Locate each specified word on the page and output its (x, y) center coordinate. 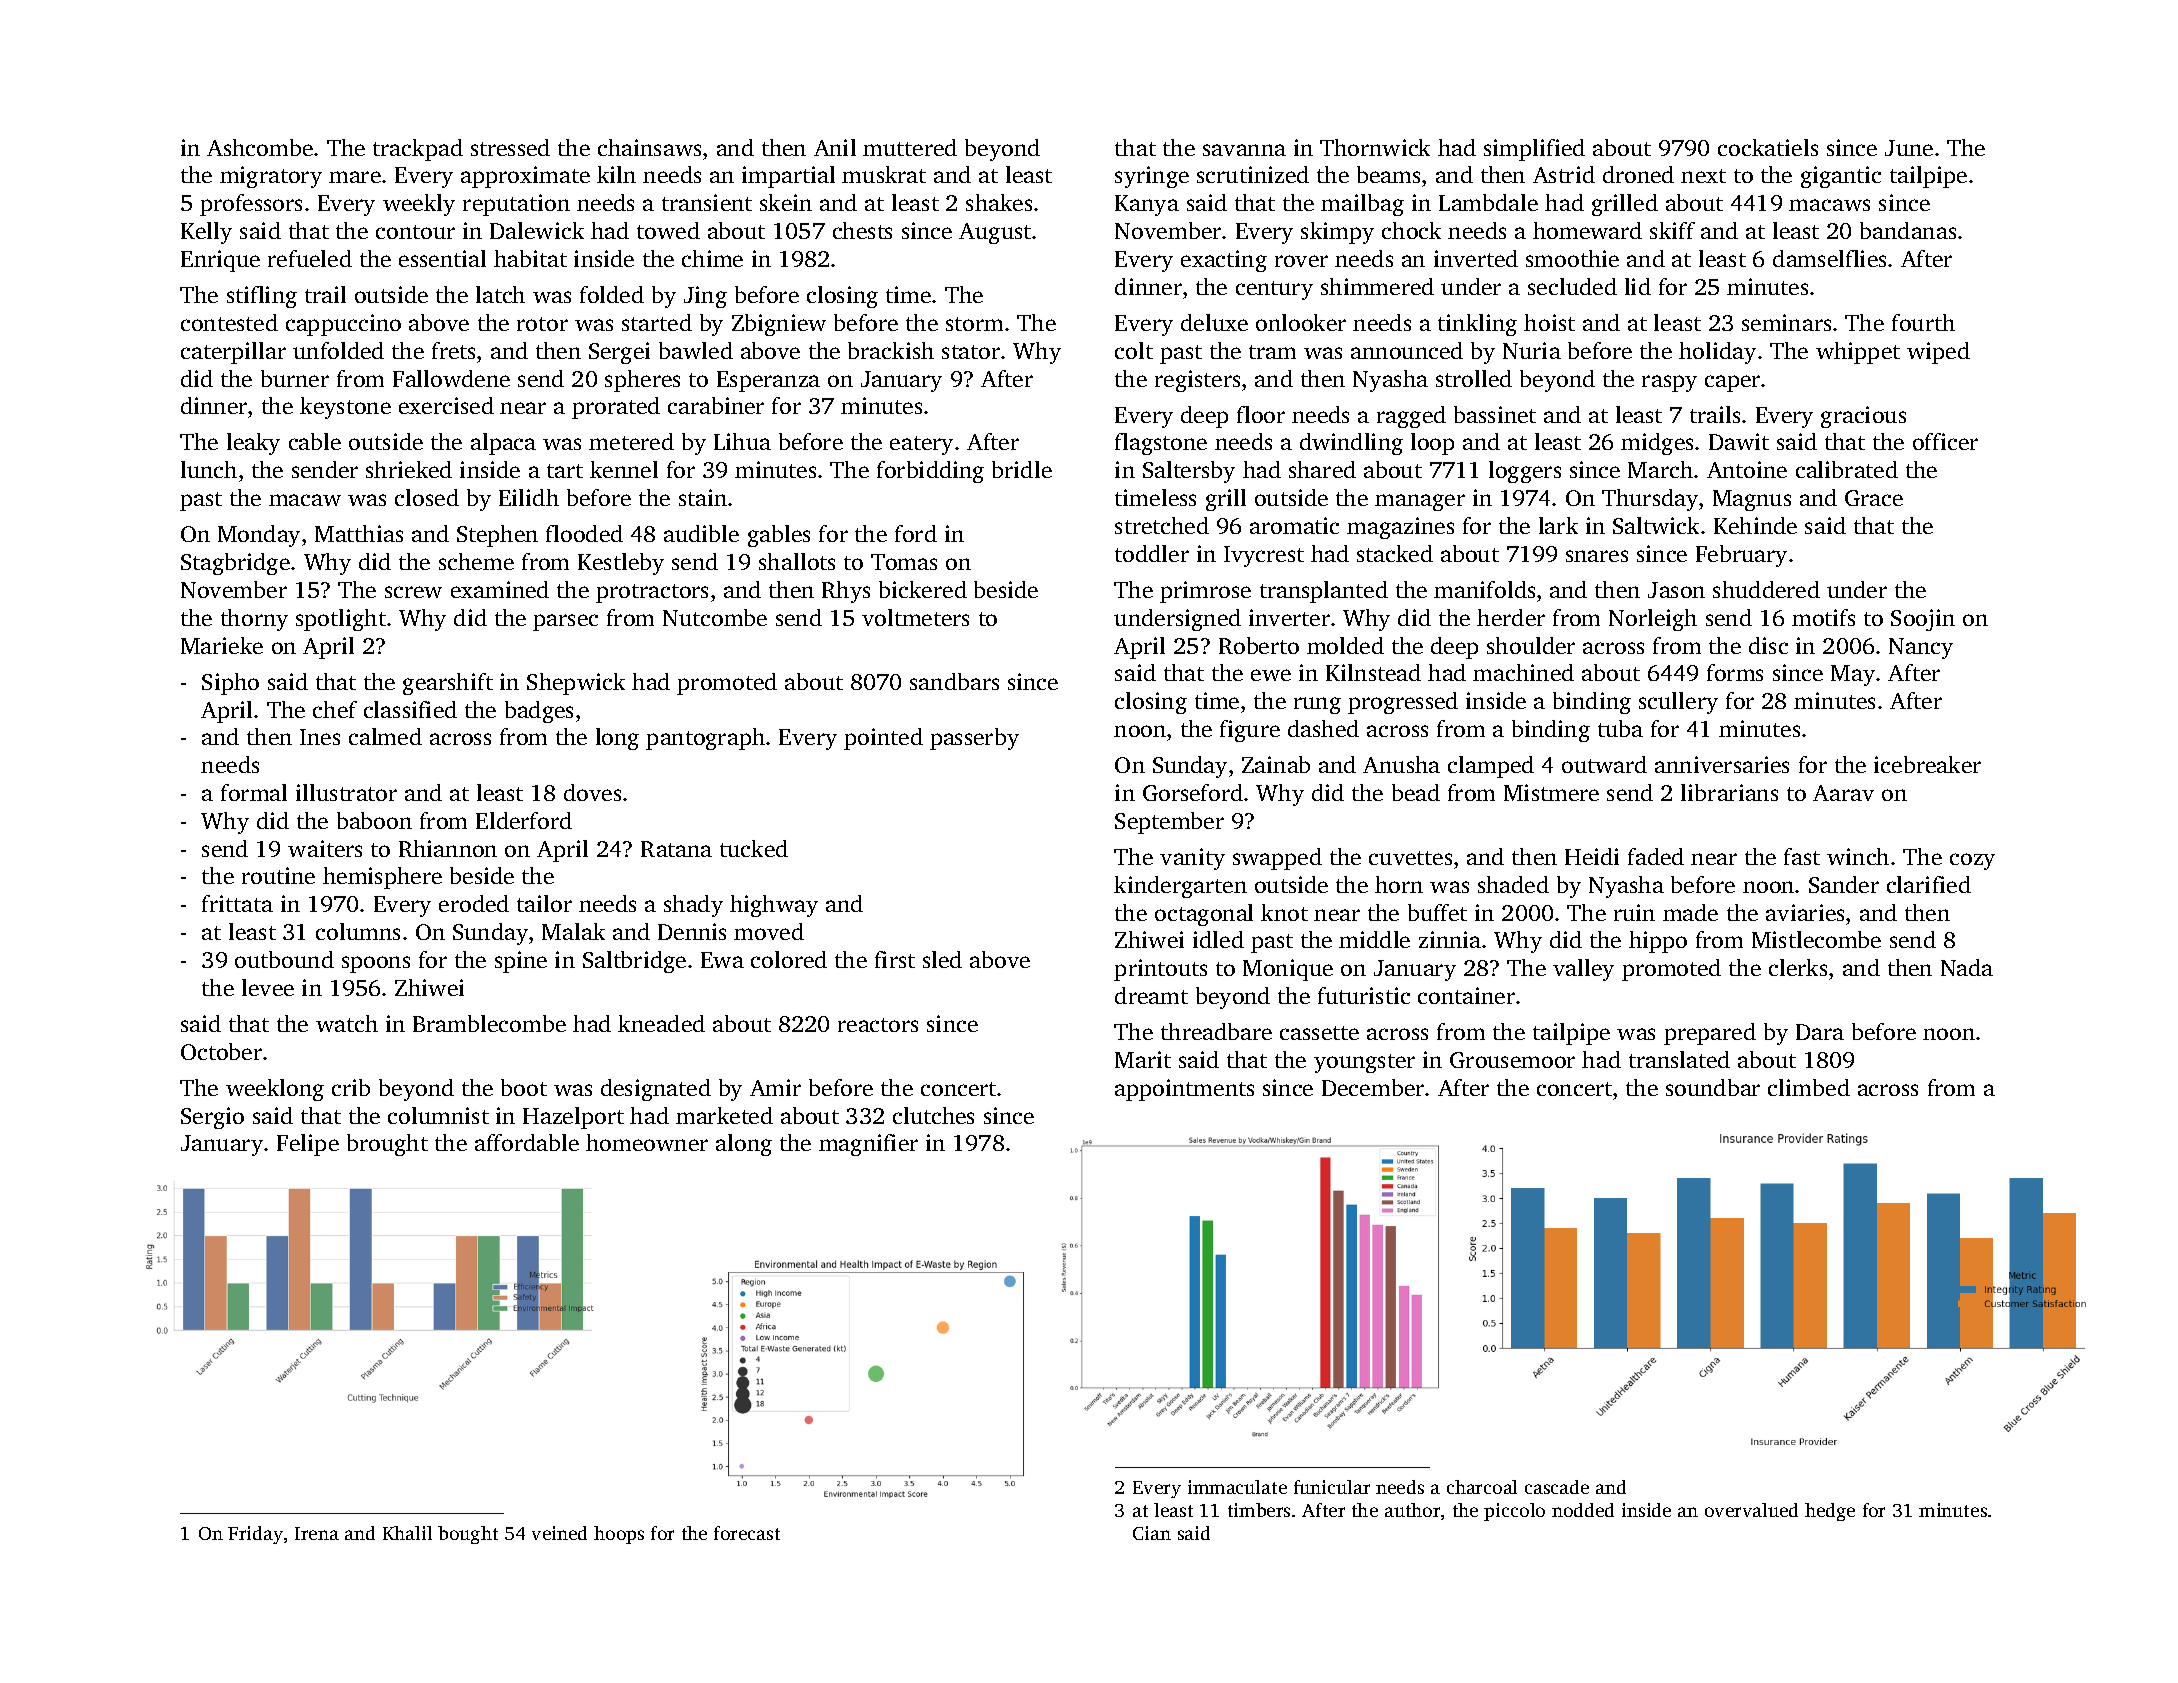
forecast (747, 1533)
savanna (1244, 150)
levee (268, 987)
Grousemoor (1512, 1060)
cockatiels (1768, 147)
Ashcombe (260, 147)
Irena (317, 1533)
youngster (1364, 1063)
